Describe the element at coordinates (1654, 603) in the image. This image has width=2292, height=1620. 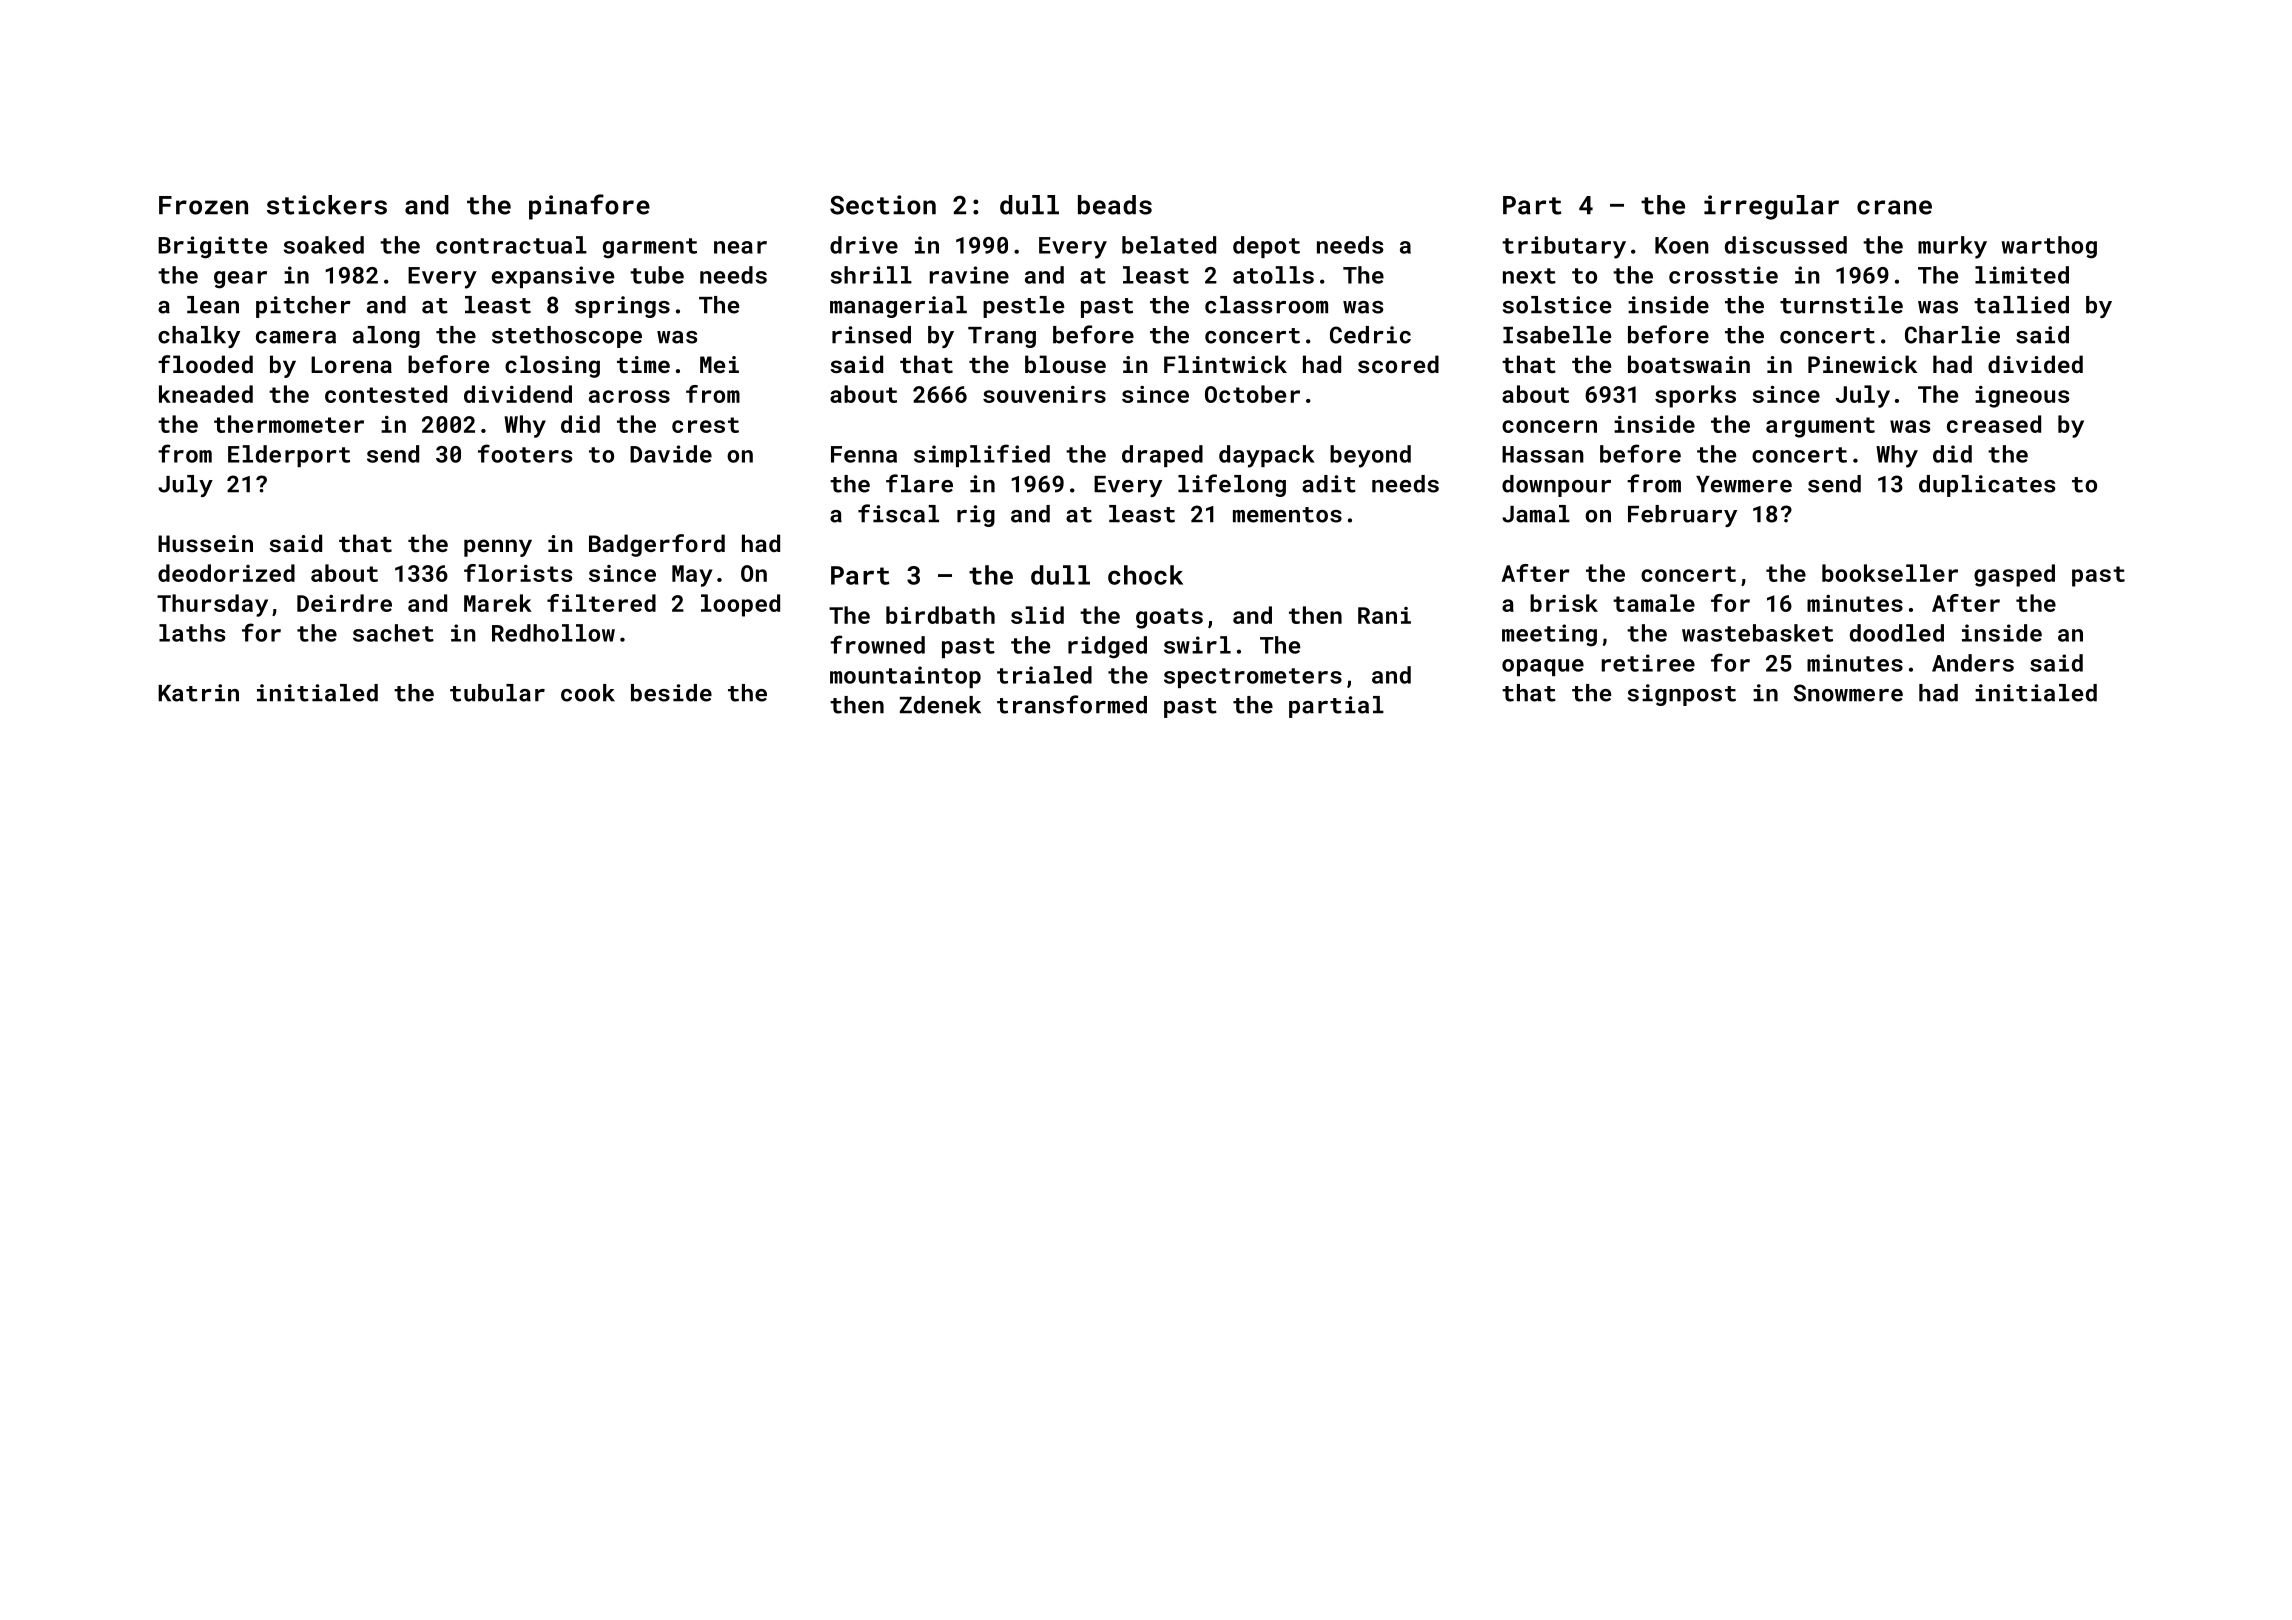
I see `tamale` at that location.
